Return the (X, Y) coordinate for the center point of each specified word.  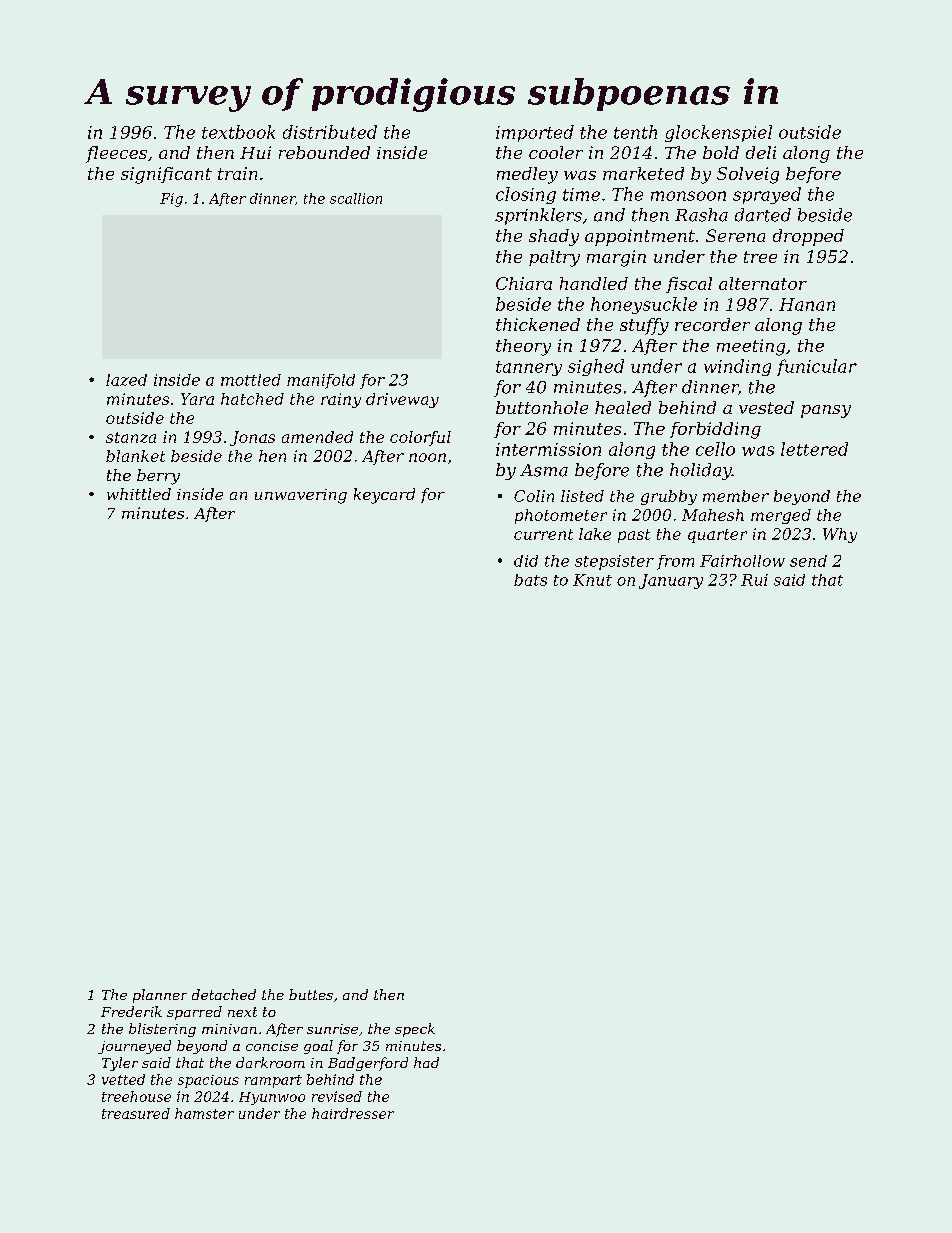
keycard (384, 496)
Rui (754, 580)
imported (535, 133)
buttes (311, 994)
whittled (139, 494)
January (671, 581)
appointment (640, 237)
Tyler (120, 1064)
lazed (126, 380)
